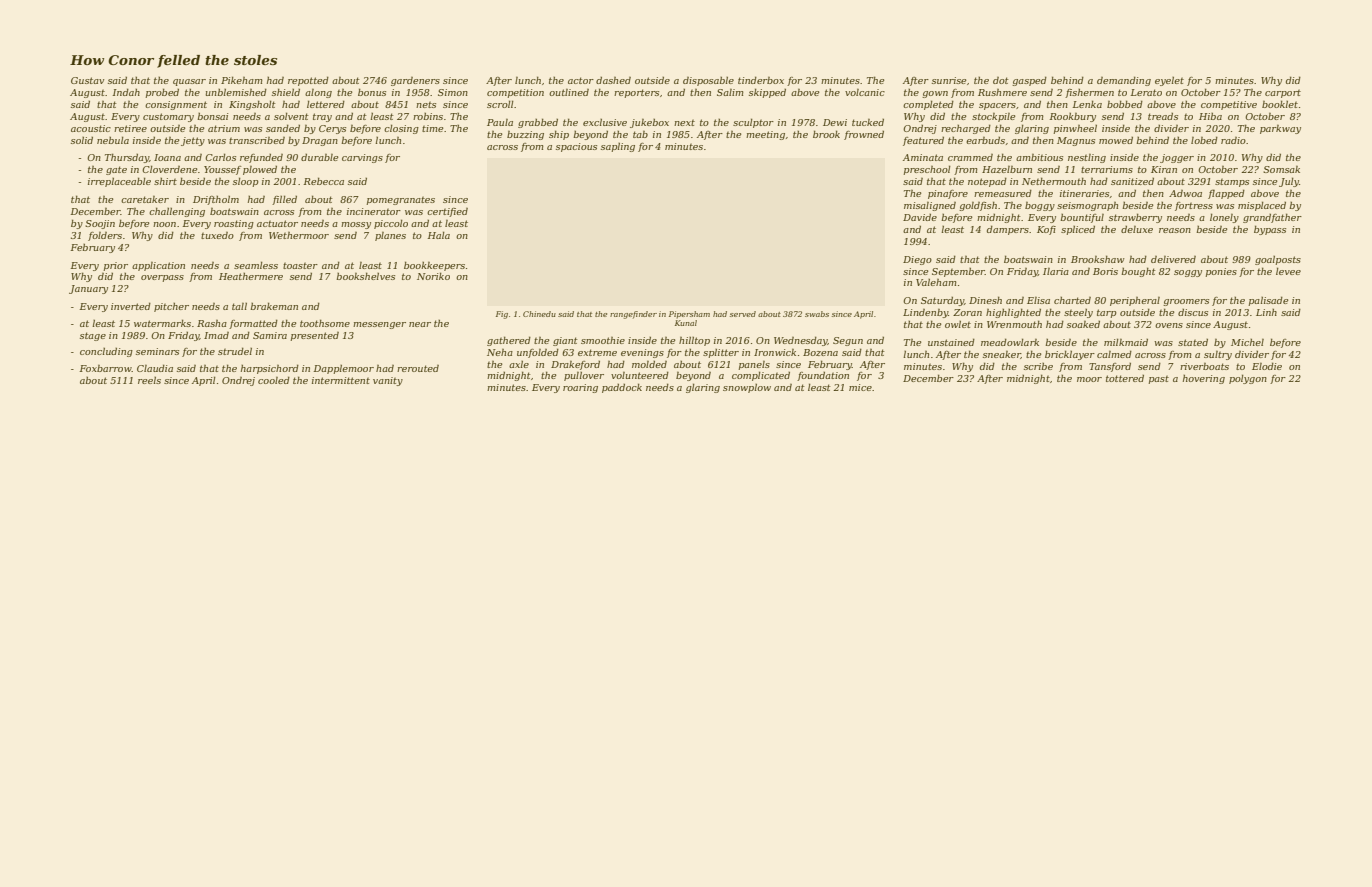 The image size is (1372, 887). What do you see at coordinates (400, 200) in the document?
I see `pomegranates` at bounding box center [400, 200].
